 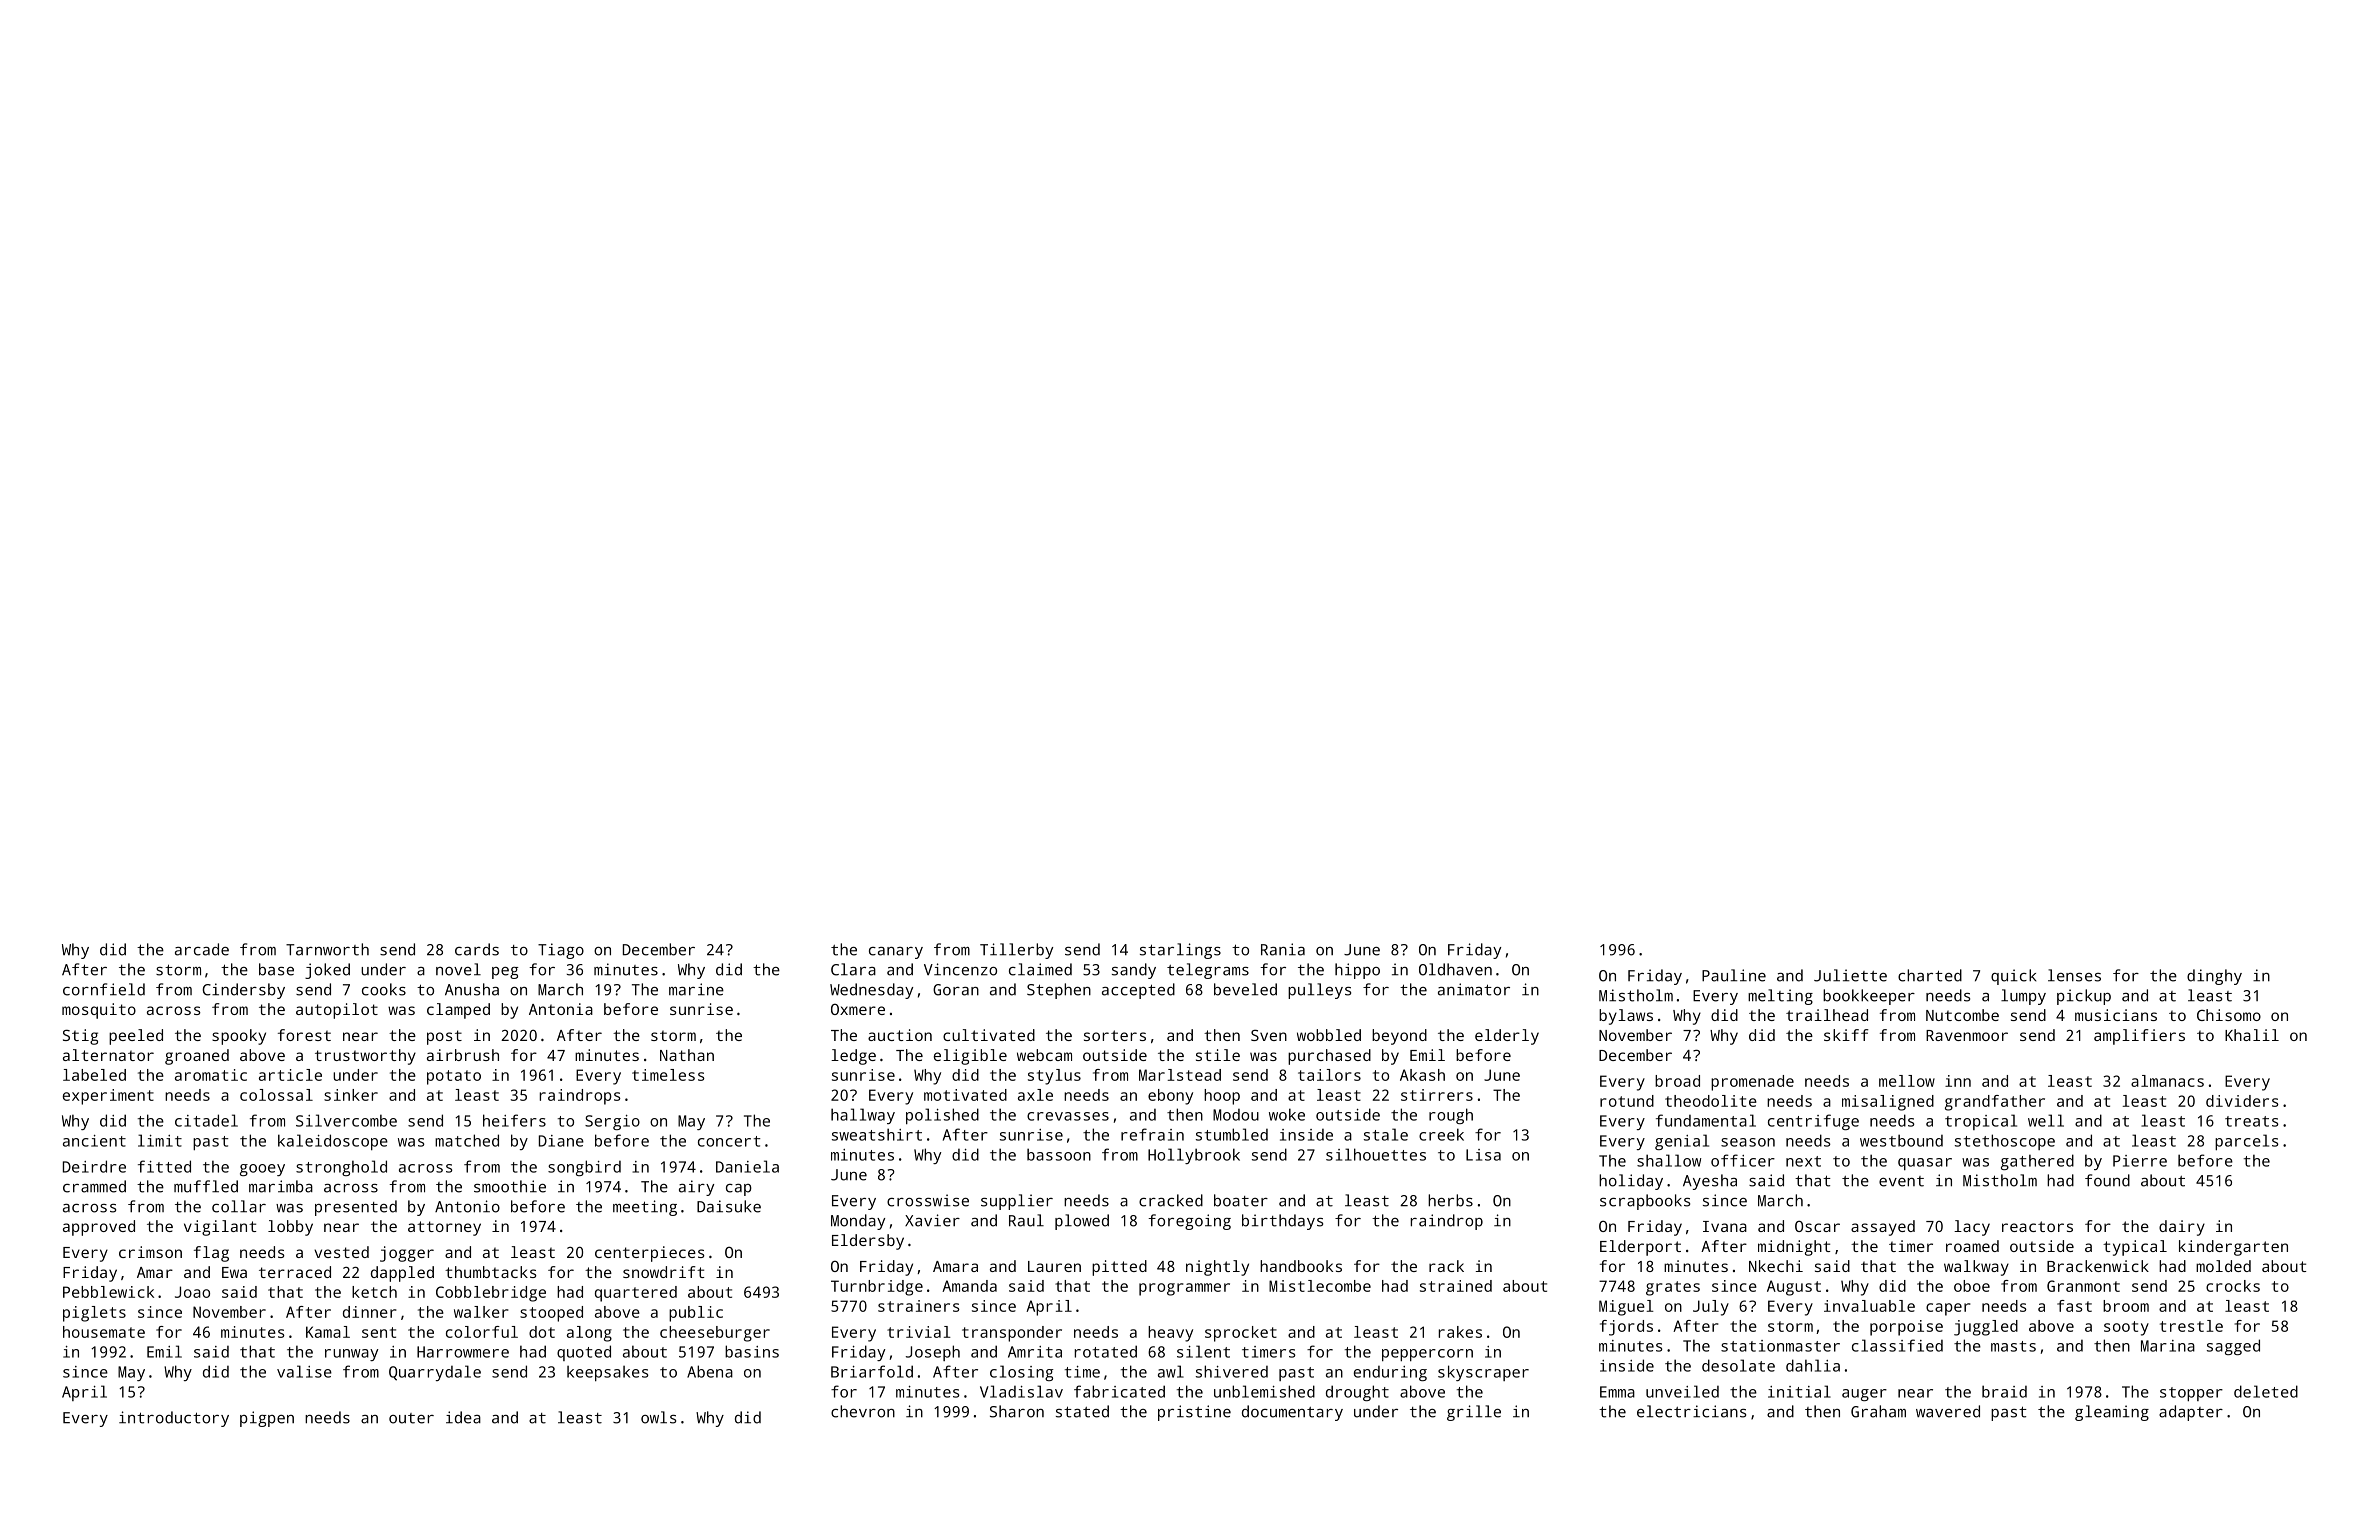 What do you see at coordinates (174, 1419) in the screenshot?
I see `introductory` at bounding box center [174, 1419].
